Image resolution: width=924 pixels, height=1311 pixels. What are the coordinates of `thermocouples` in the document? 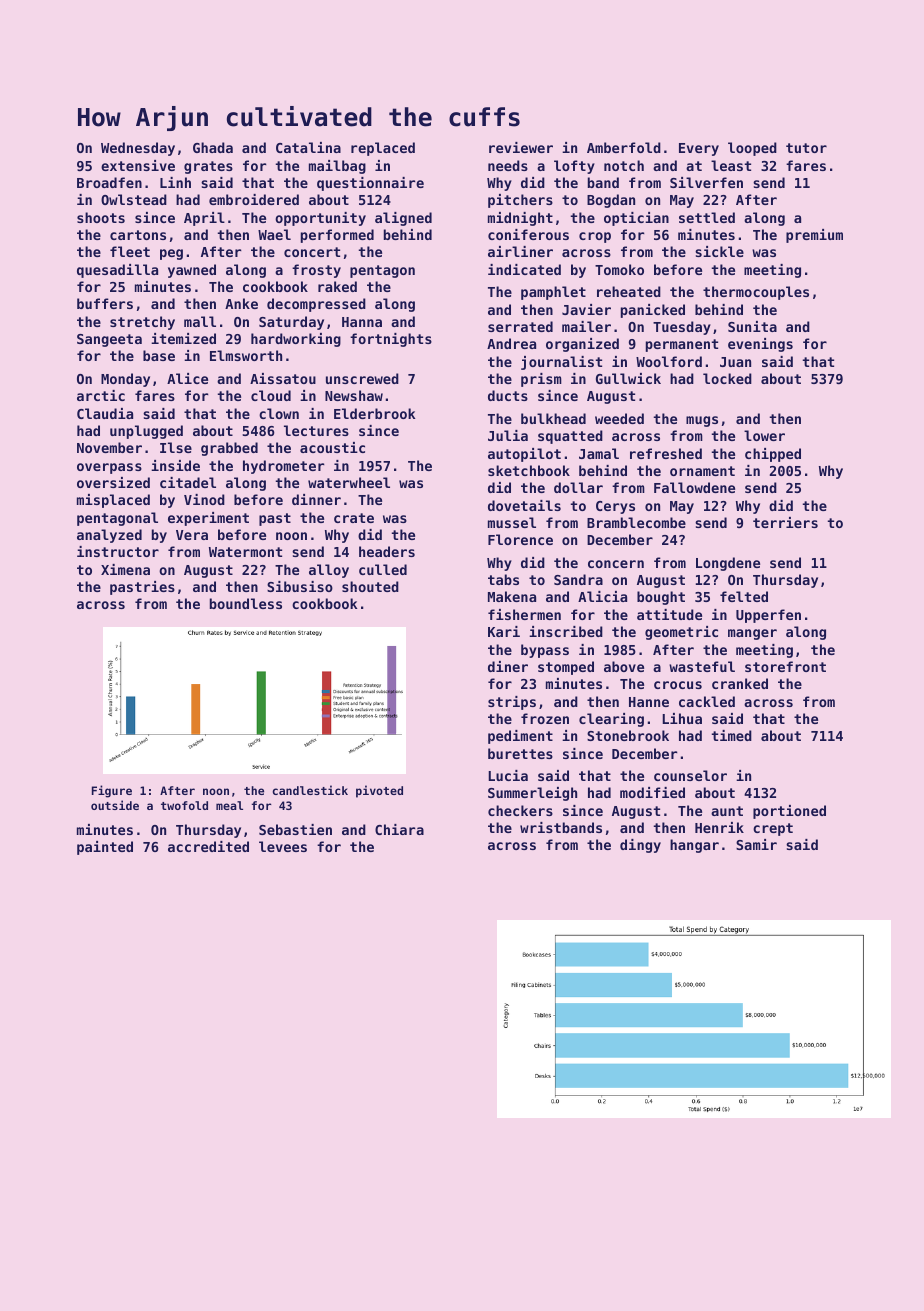 It's located at (756, 293).
